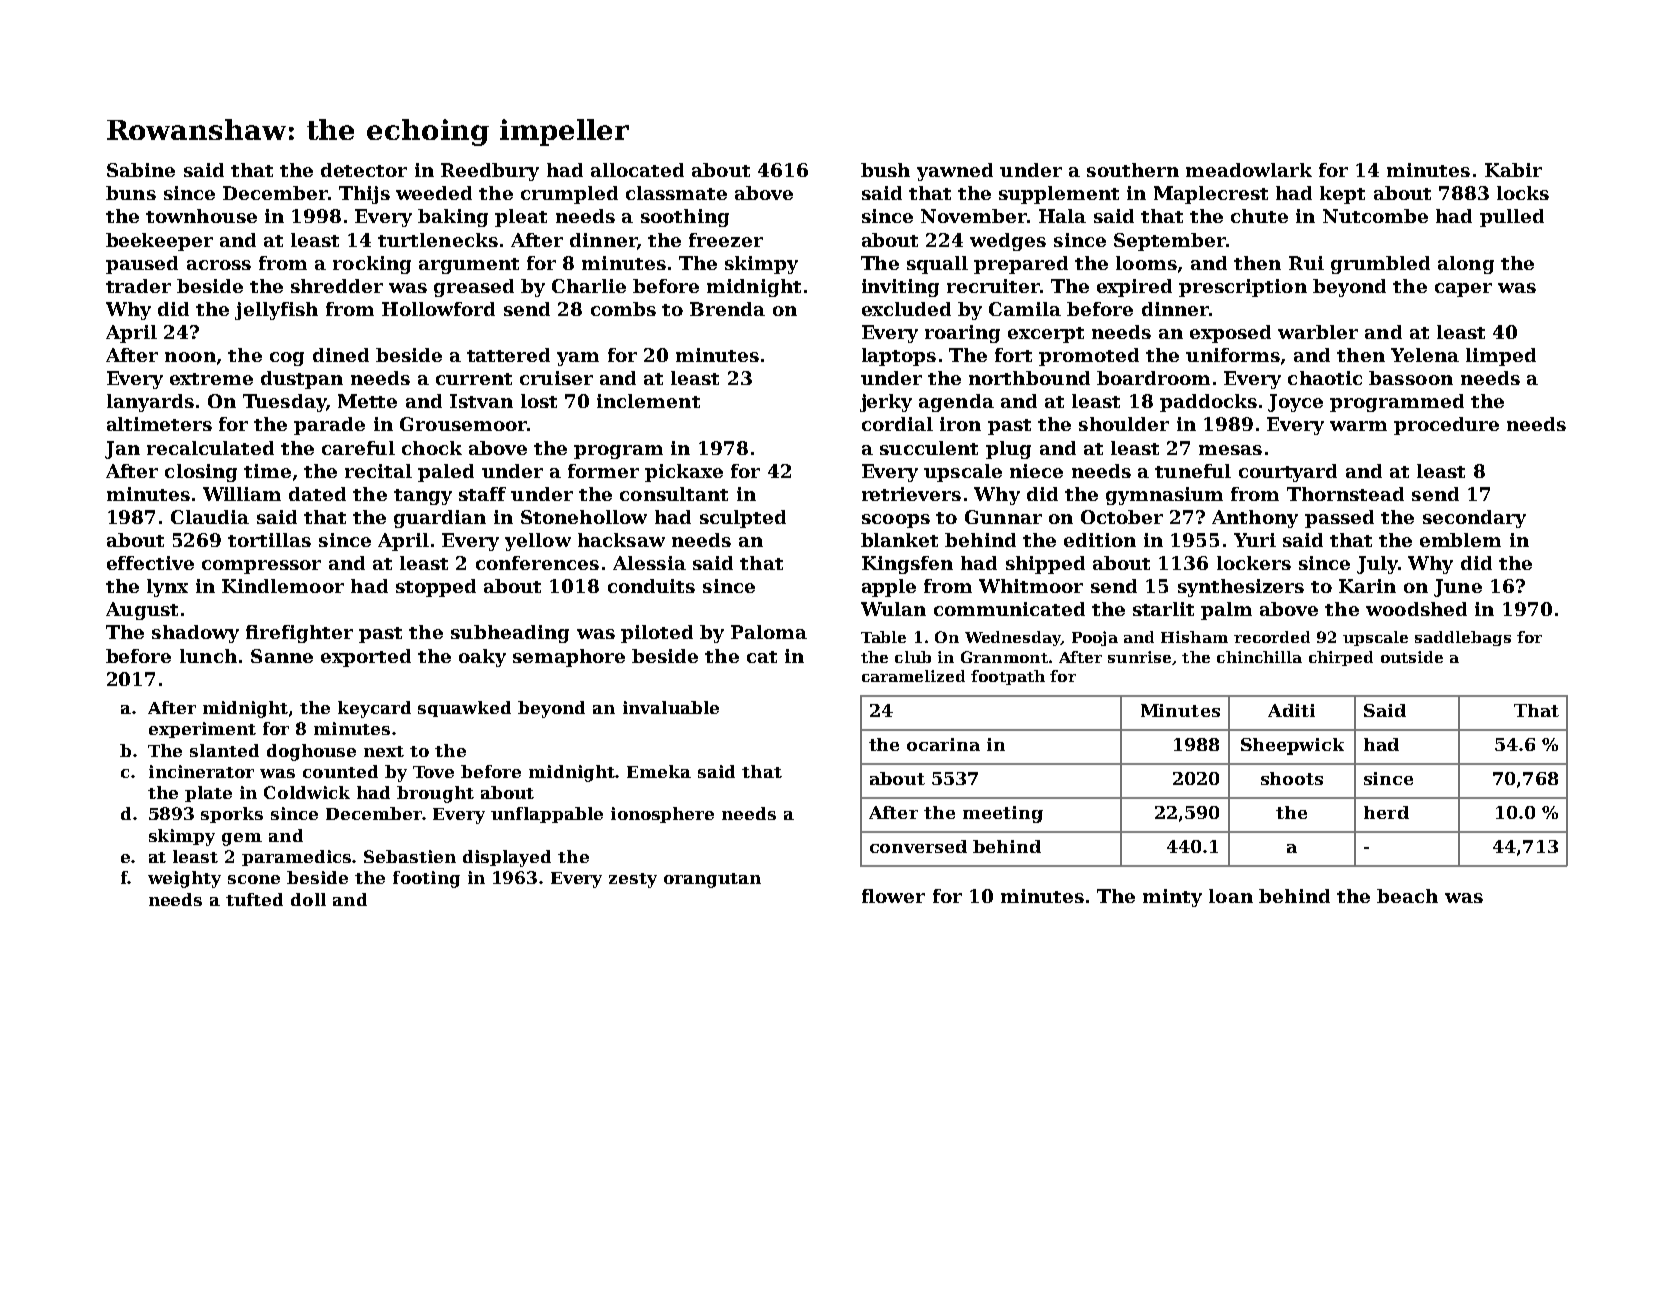  Describe the element at coordinates (364, 170) in the image. I see `detector` at that location.
